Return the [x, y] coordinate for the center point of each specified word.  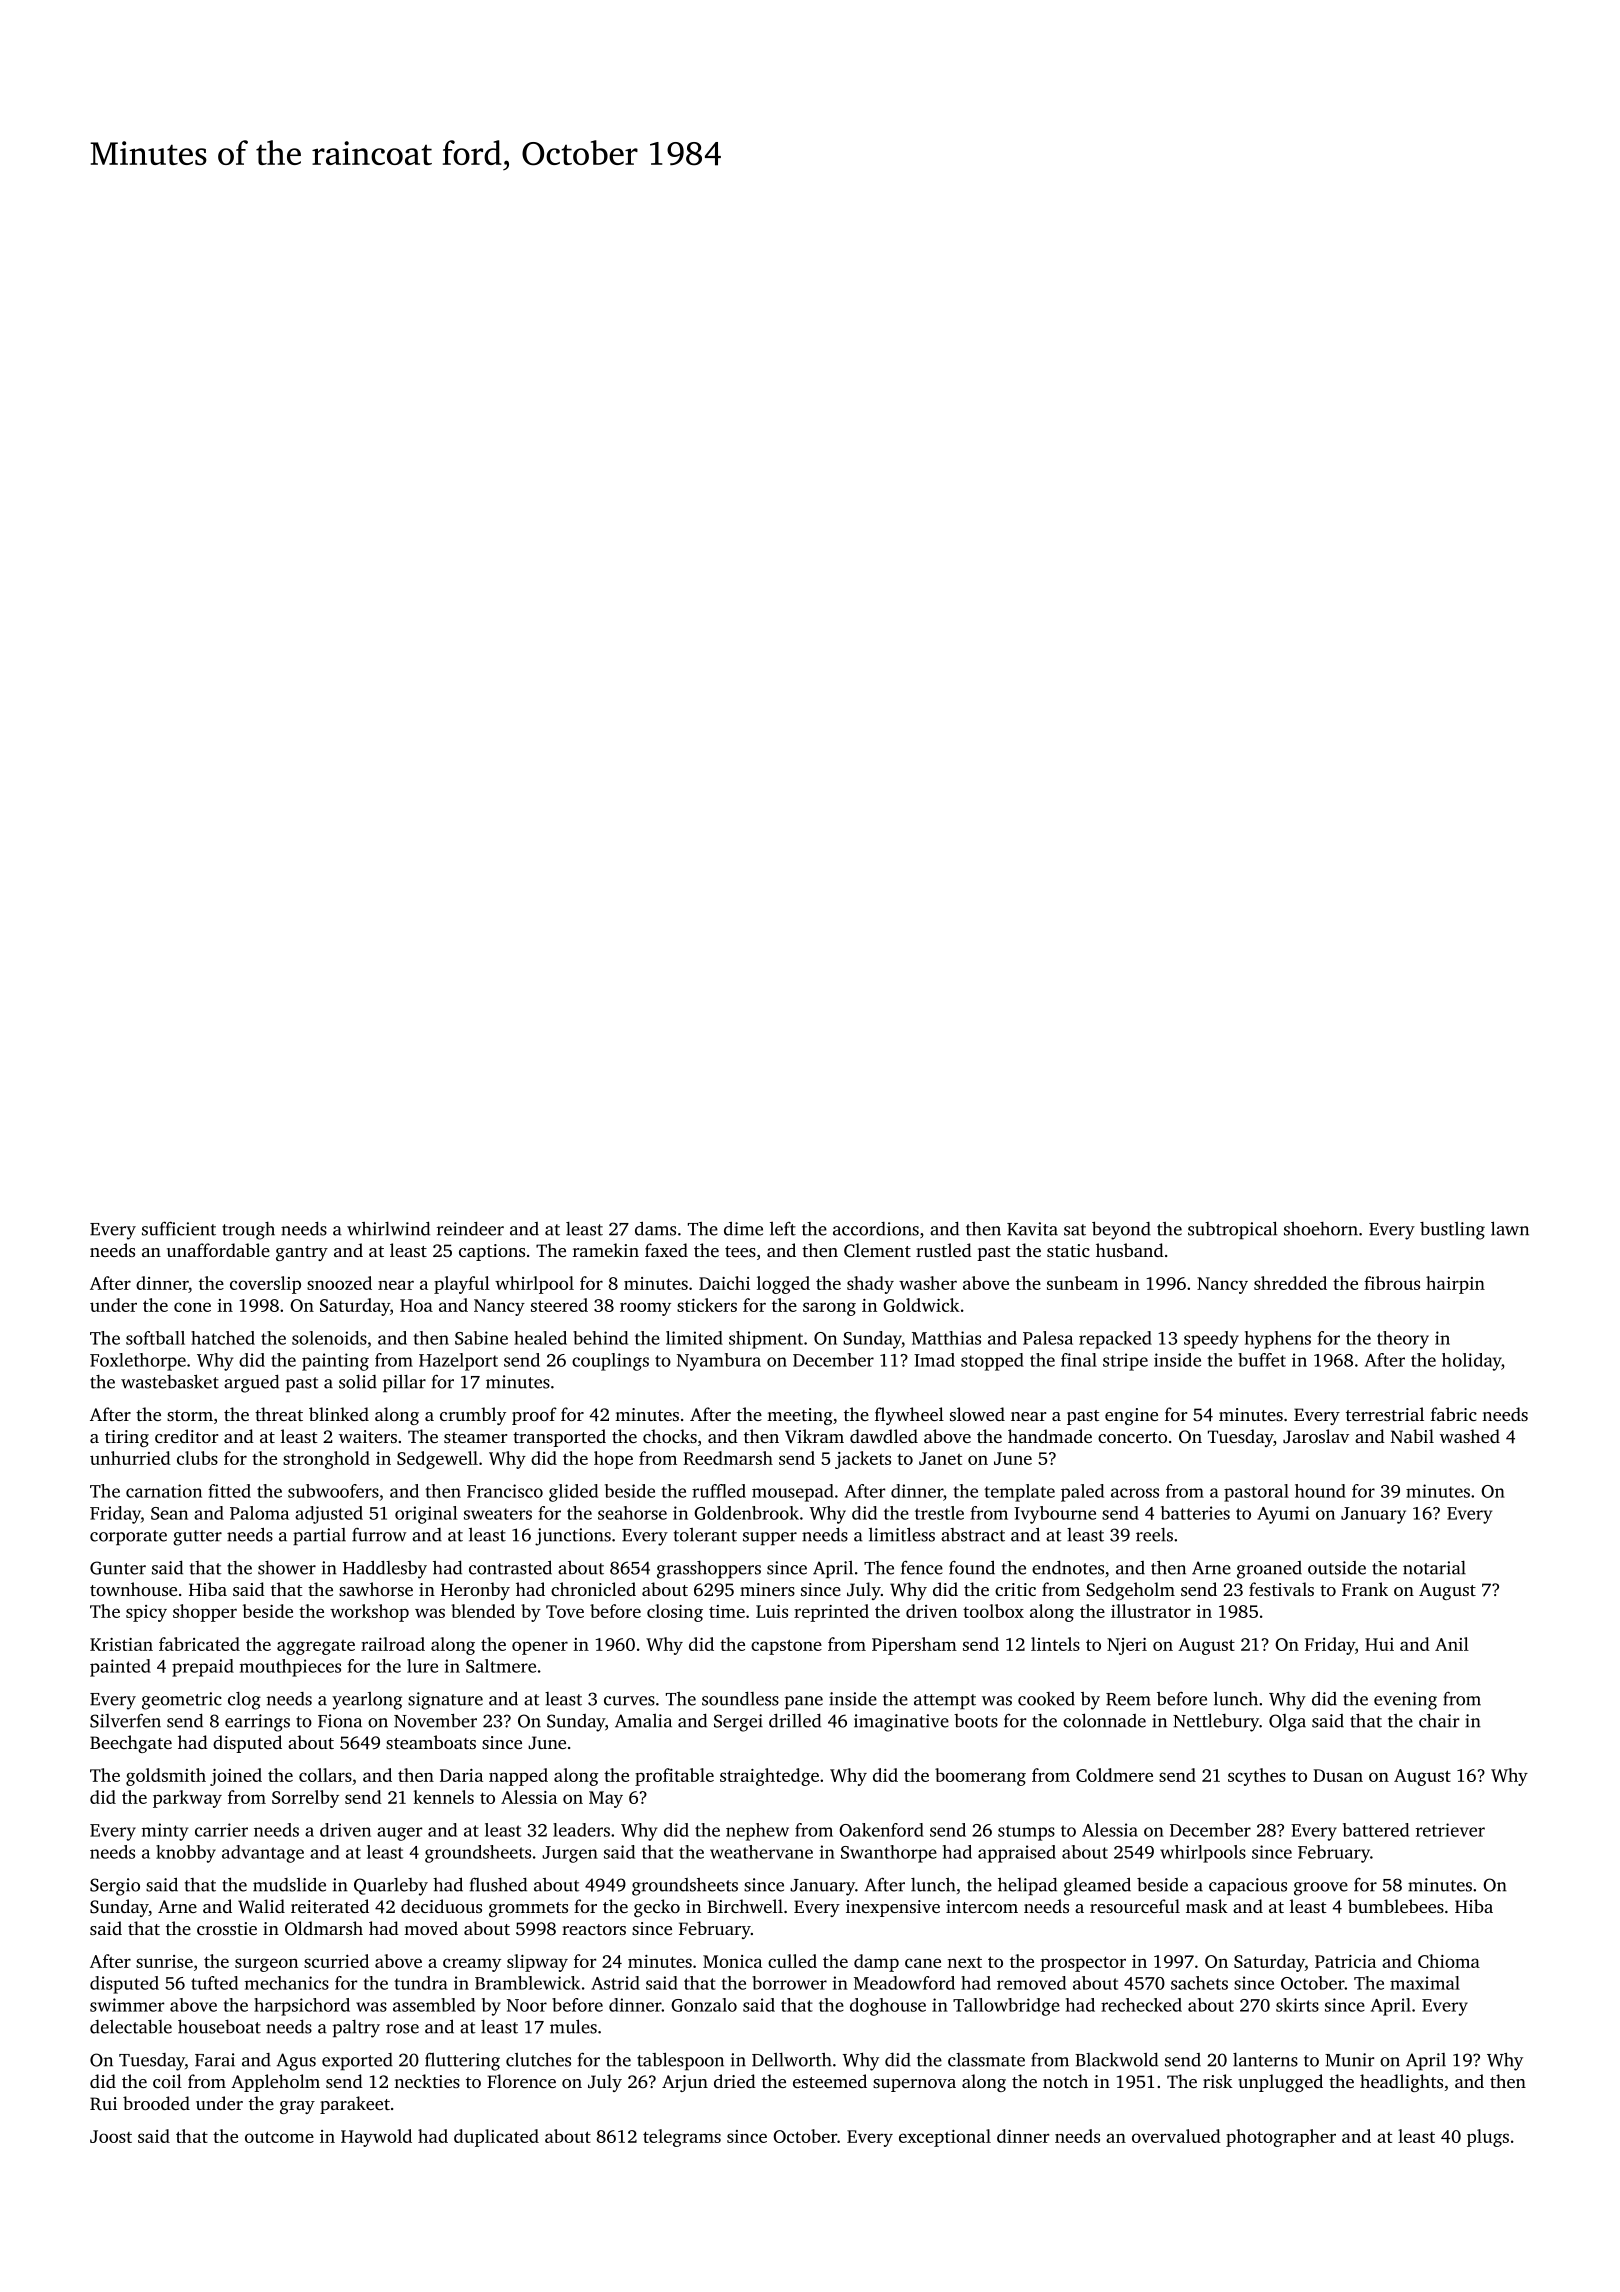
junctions [573, 1537]
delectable [131, 2026]
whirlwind [388, 1228]
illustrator [1151, 1611]
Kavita [1032, 1229]
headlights [1401, 2083]
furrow [379, 1534]
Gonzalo [704, 2005]
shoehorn [1321, 1228]
